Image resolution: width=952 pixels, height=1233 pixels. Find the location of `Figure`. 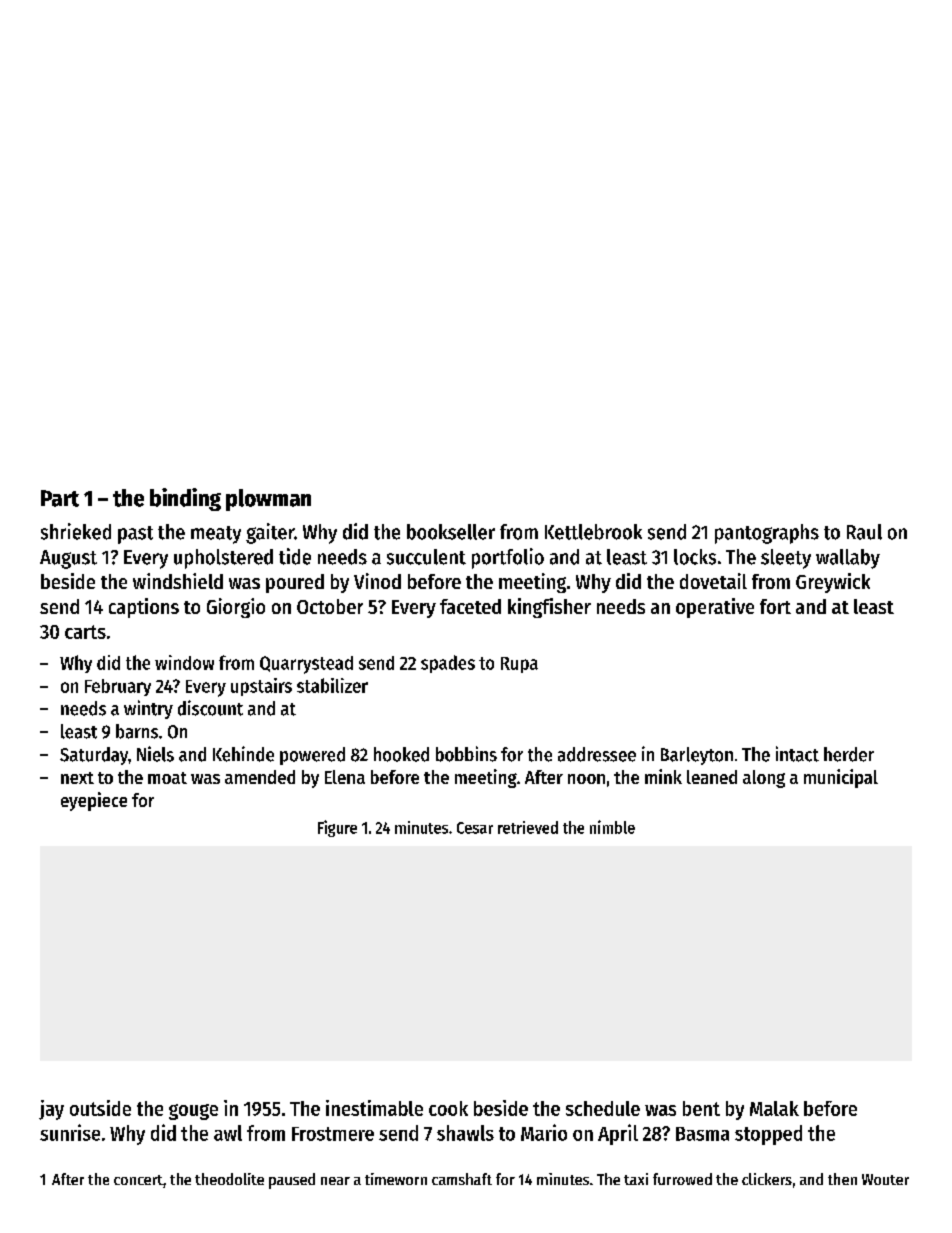

Figure is located at coordinates (337, 828).
